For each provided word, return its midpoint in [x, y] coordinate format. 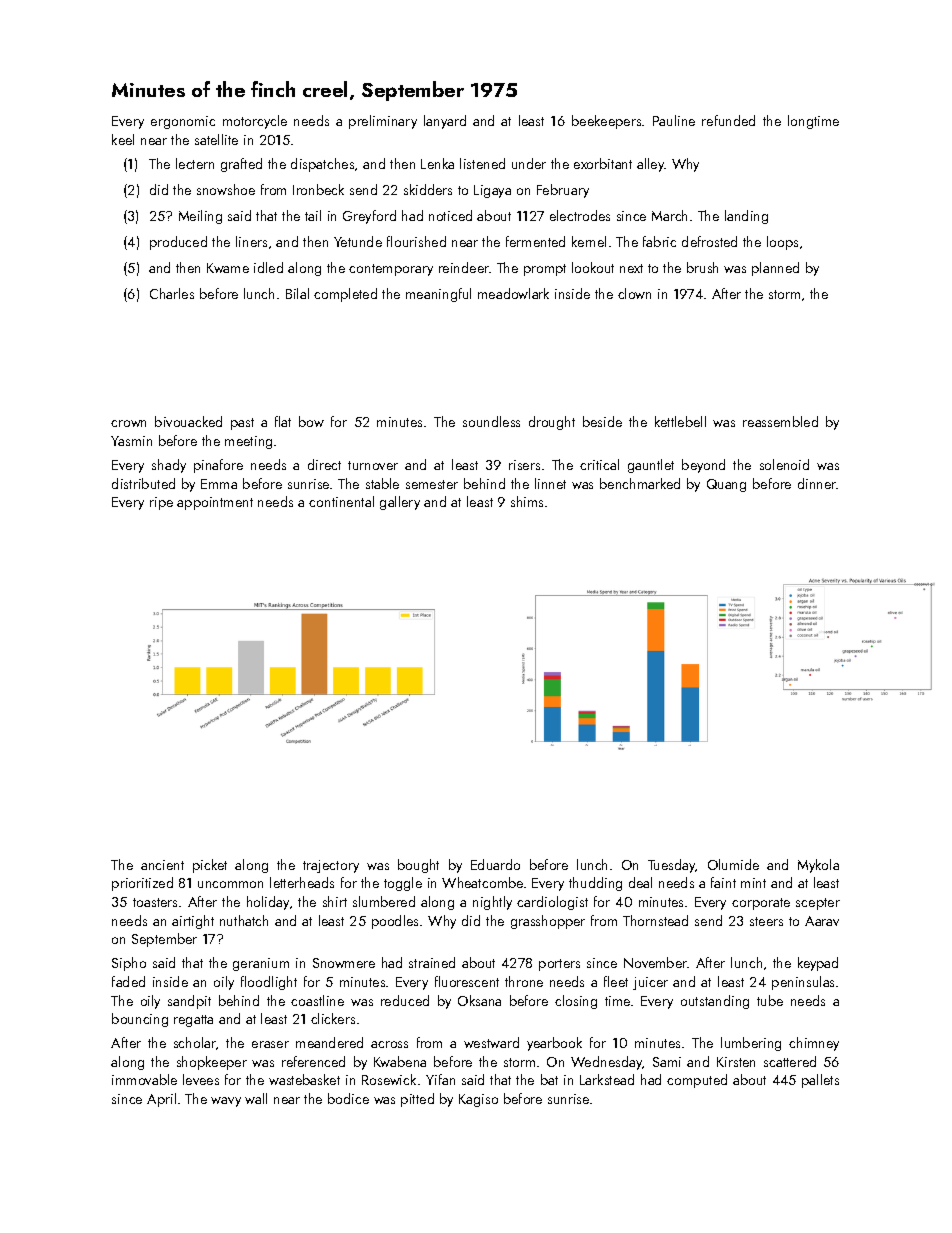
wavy [226, 1102]
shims [527, 501]
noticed [450, 215]
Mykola [818, 866]
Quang [726, 485]
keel [123, 139]
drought [552, 423]
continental [341, 501]
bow [311, 421]
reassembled [780, 421]
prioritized [142, 884]
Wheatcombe [482, 882]
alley [651, 165]
